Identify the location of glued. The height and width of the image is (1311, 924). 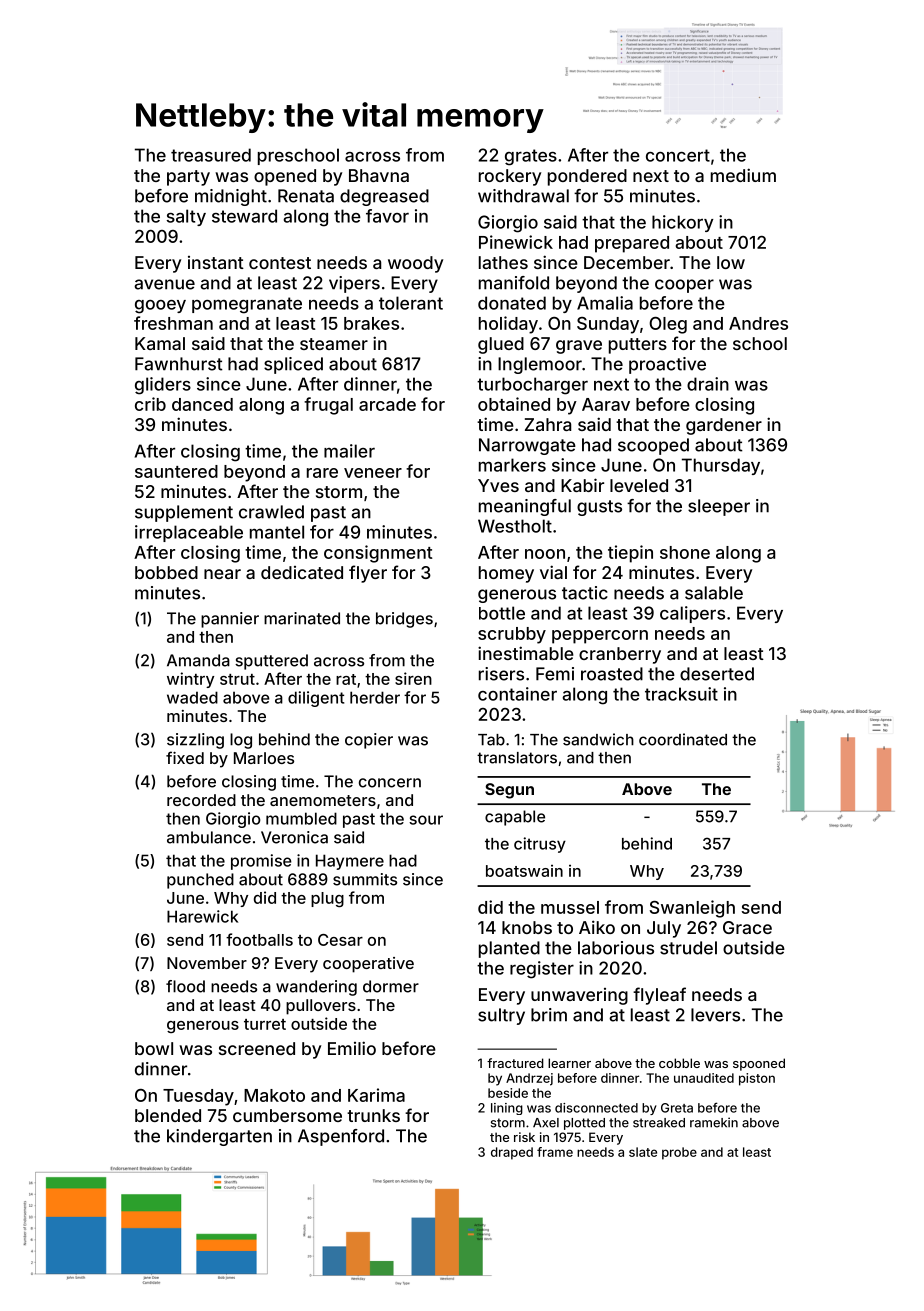
(501, 345).
